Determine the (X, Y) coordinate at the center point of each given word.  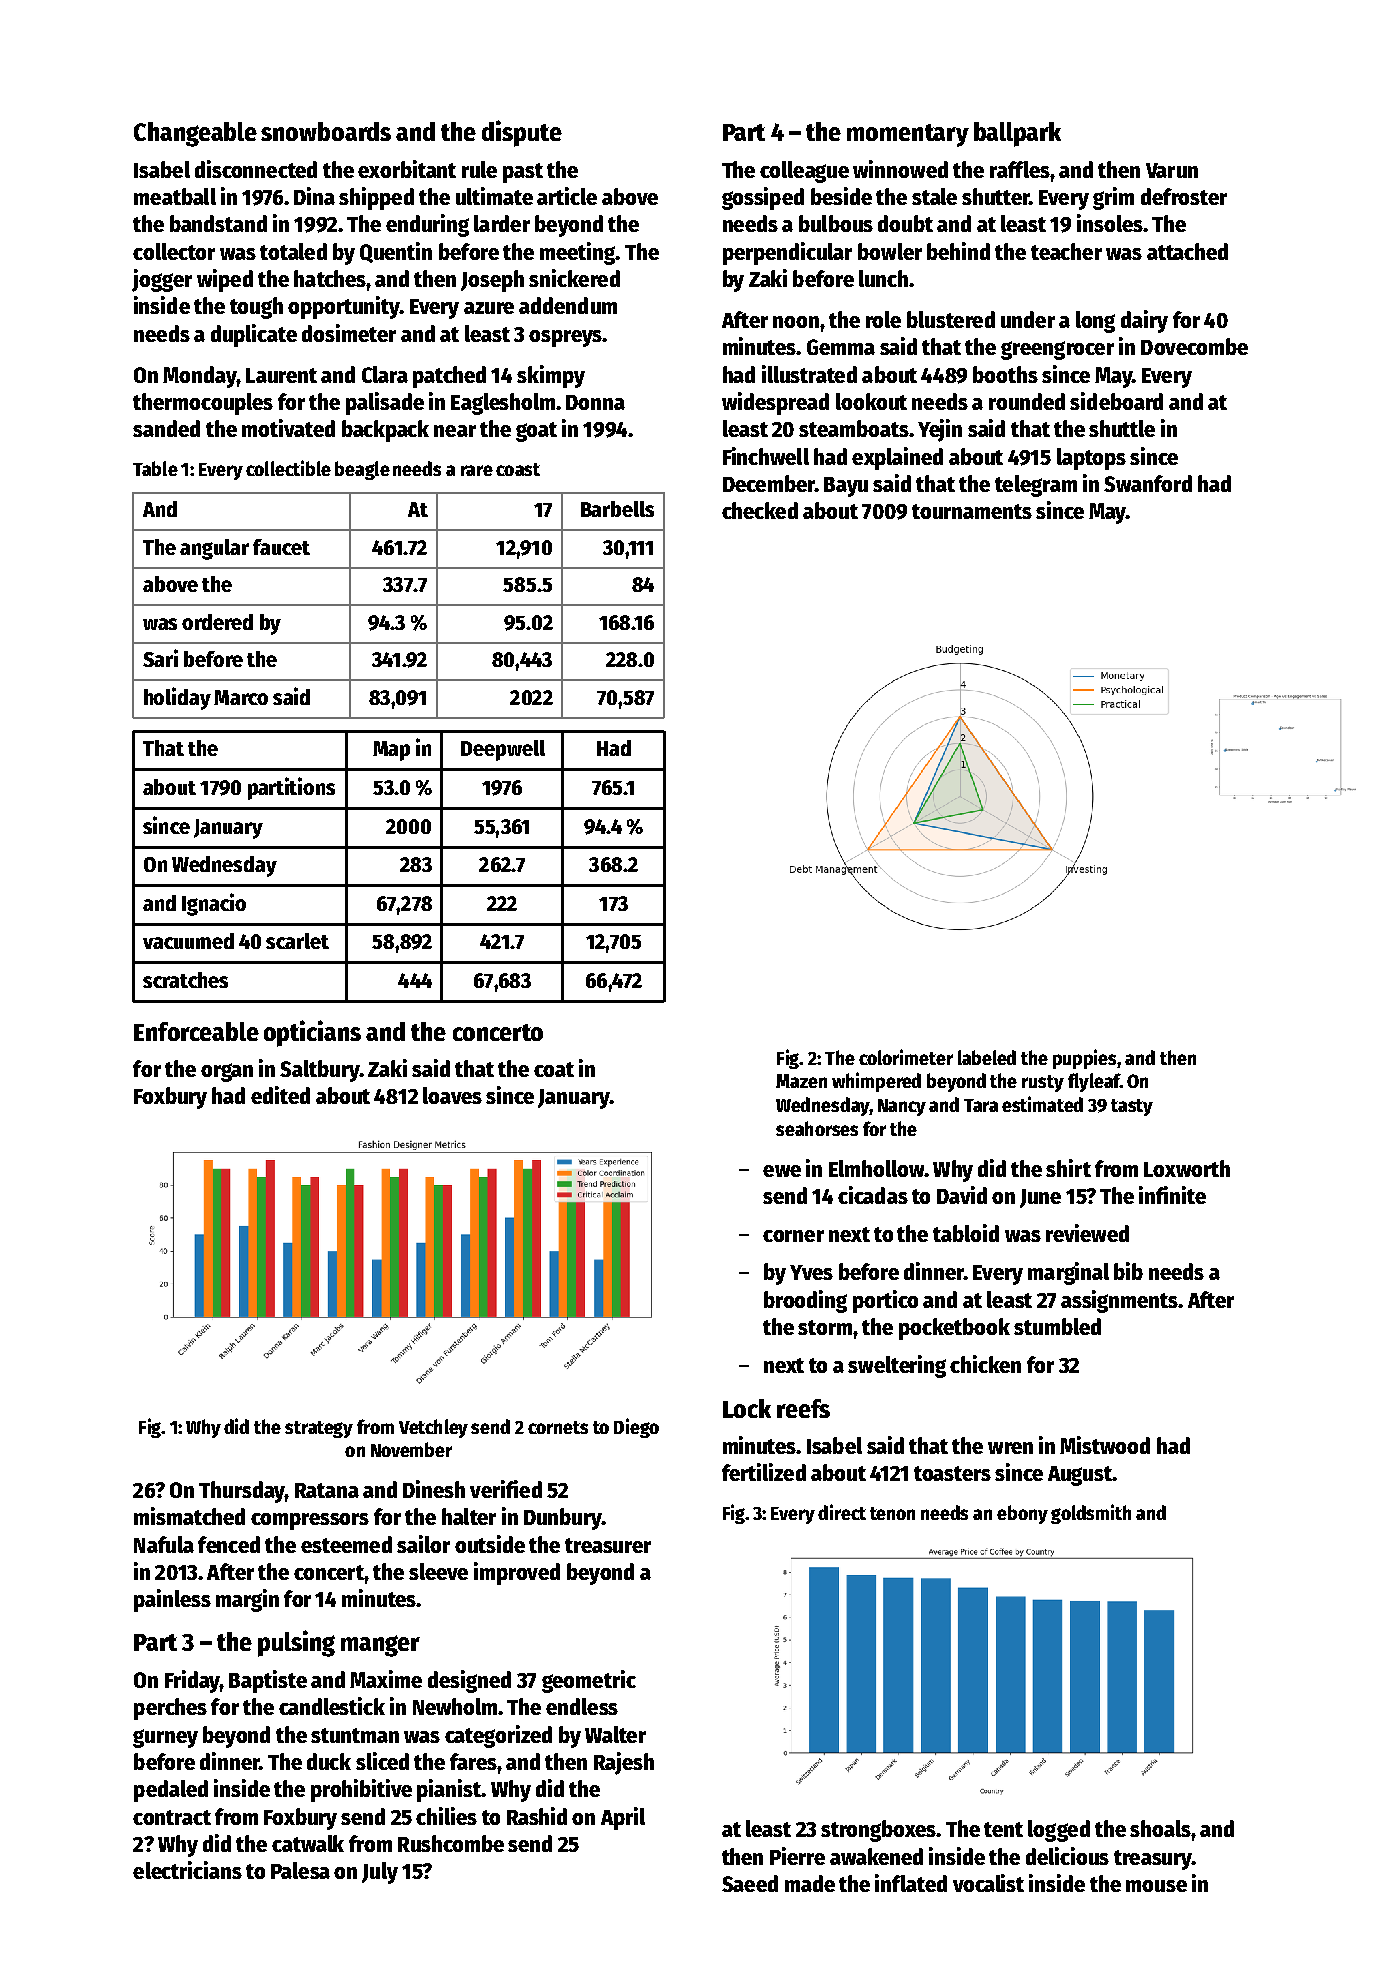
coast (518, 469)
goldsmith (1091, 1514)
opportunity (344, 307)
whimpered (876, 1082)
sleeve (438, 1571)
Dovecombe (1194, 346)
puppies (1085, 1059)
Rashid (537, 1816)
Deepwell (503, 750)
